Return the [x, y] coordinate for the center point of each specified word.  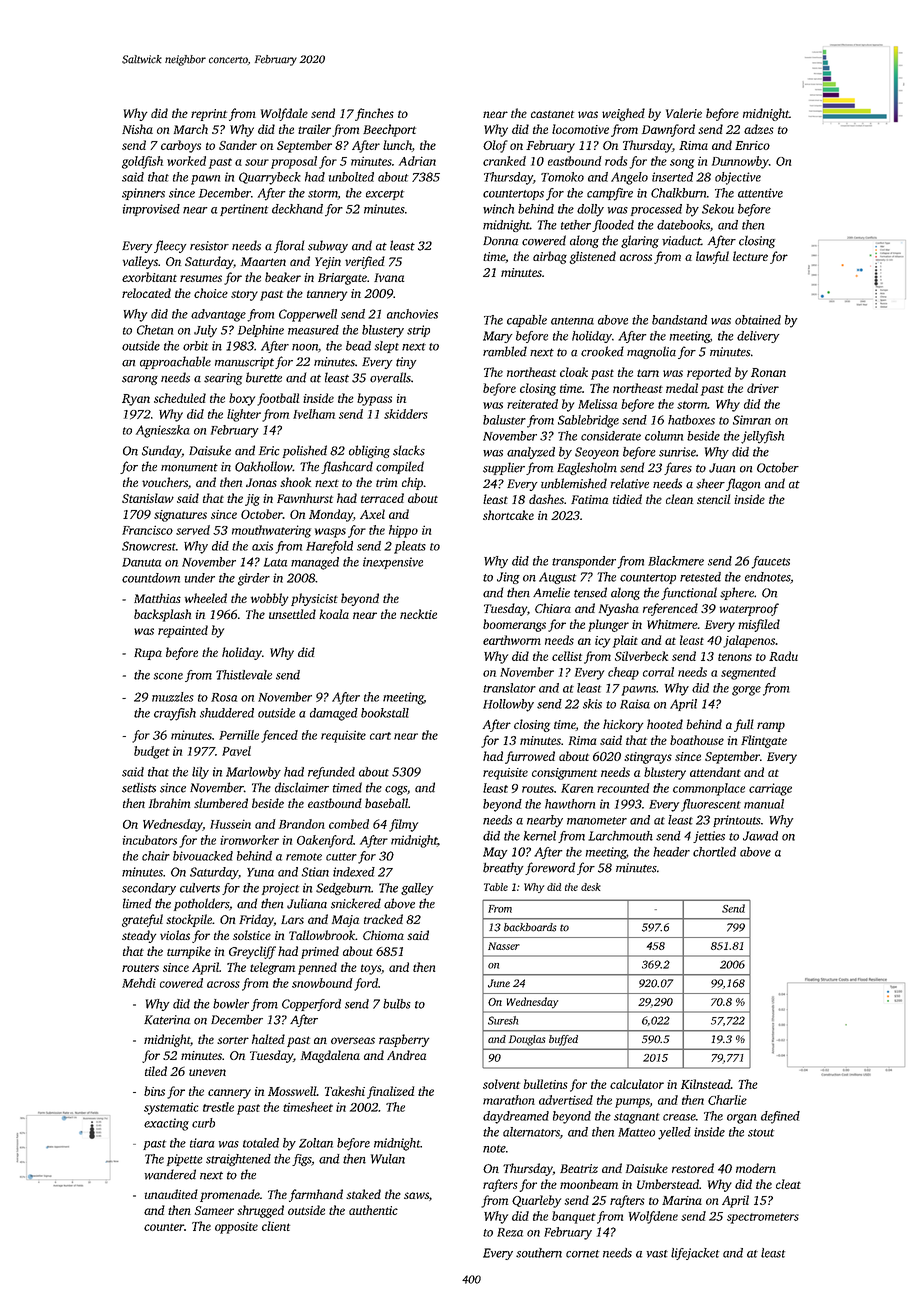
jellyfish [762, 437]
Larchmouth [620, 836]
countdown [151, 578]
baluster [504, 420]
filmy [403, 825]
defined [780, 1117]
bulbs [397, 1004]
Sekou [718, 209]
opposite [236, 1228]
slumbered [221, 803]
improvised [151, 210]
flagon [743, 484]
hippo [403, 531]
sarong [140, 380]
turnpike [189, 952]
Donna [500, 241]
